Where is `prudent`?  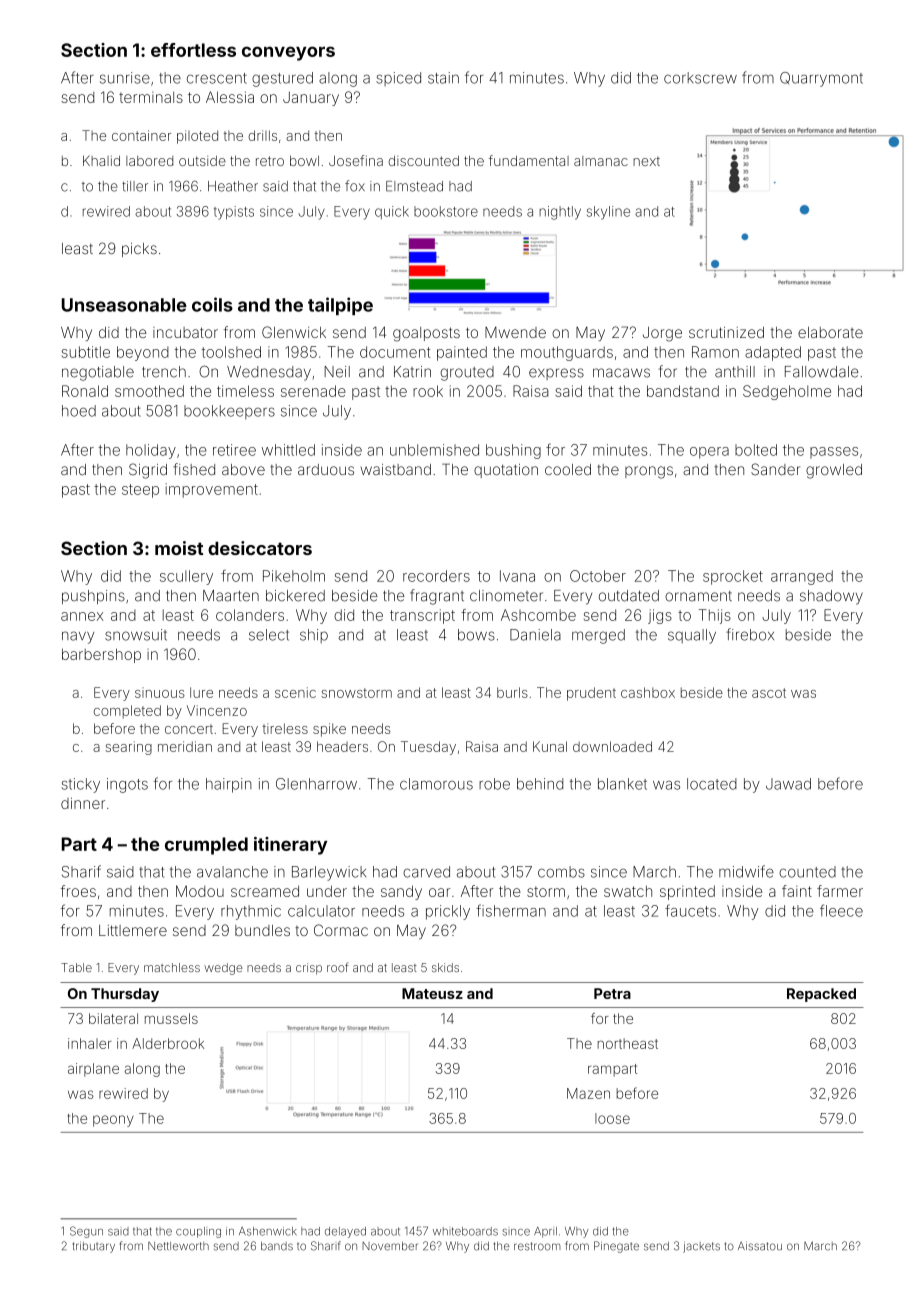 prudent is located at coordinates (591, 694).
